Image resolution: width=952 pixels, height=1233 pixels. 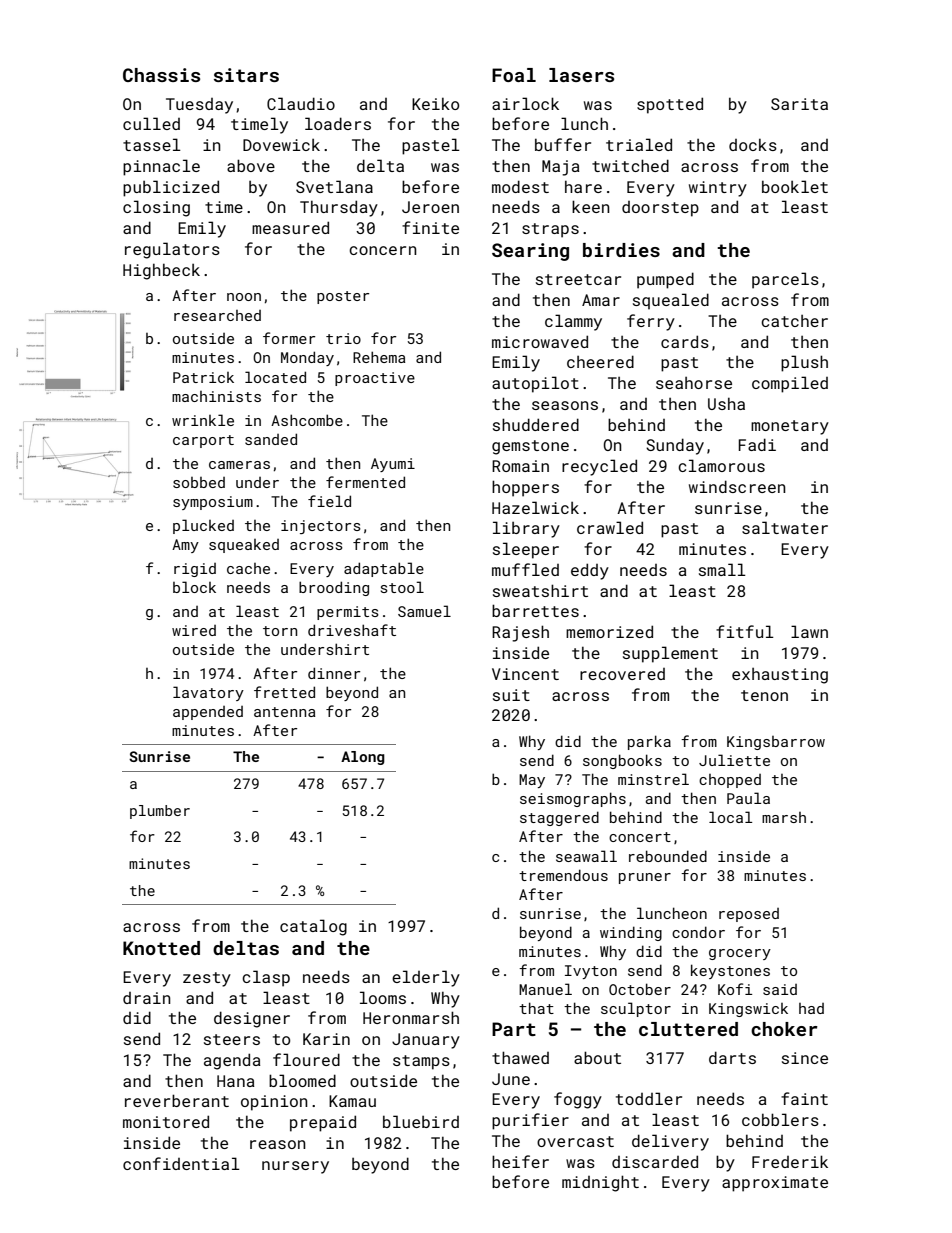 What do you see at coordinates (185, 546) in the page?
I see `Amy` at bounding box center [185, 546].
